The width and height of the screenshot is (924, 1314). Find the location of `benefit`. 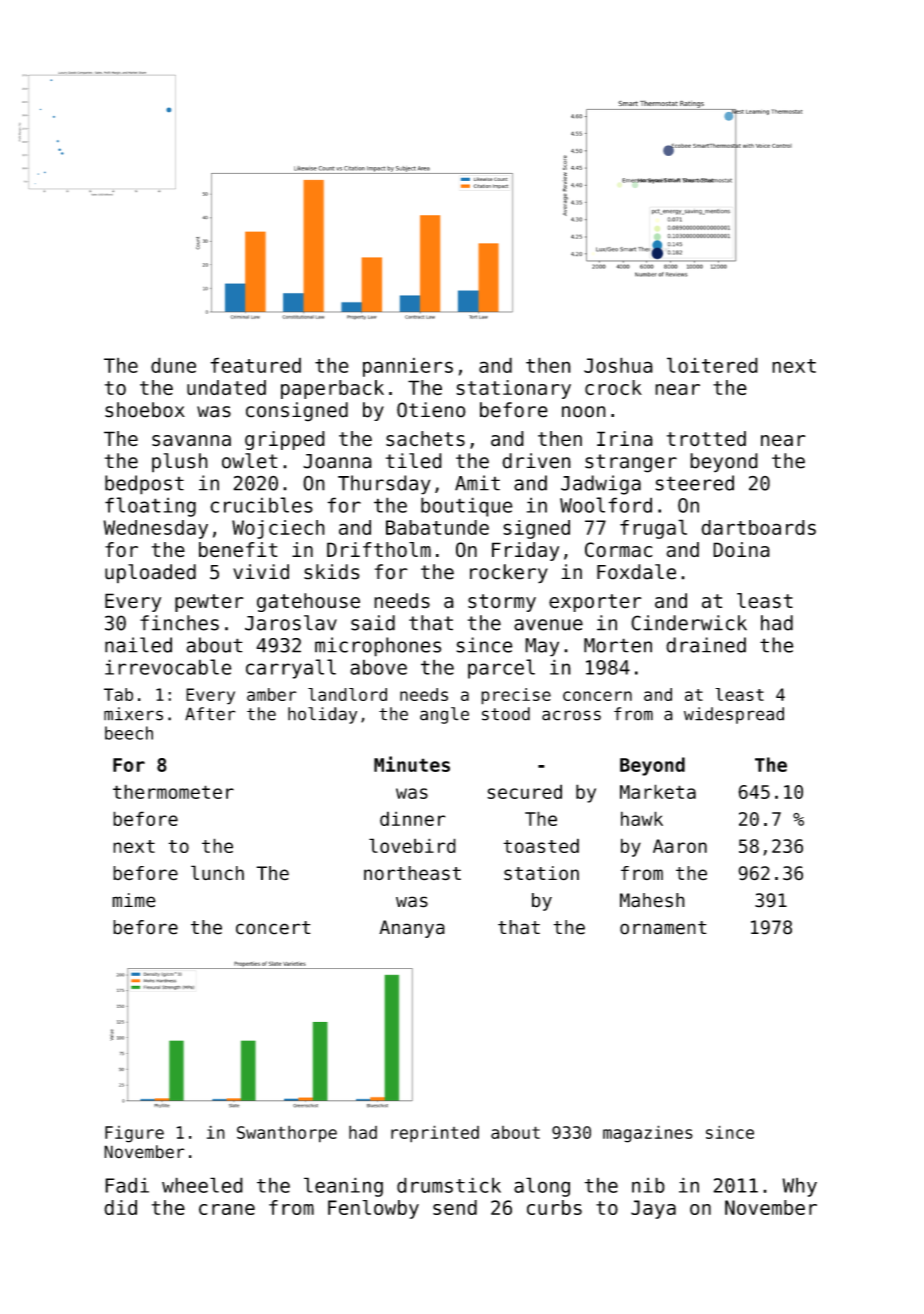

benefit is located at coordinates (238, 550).
